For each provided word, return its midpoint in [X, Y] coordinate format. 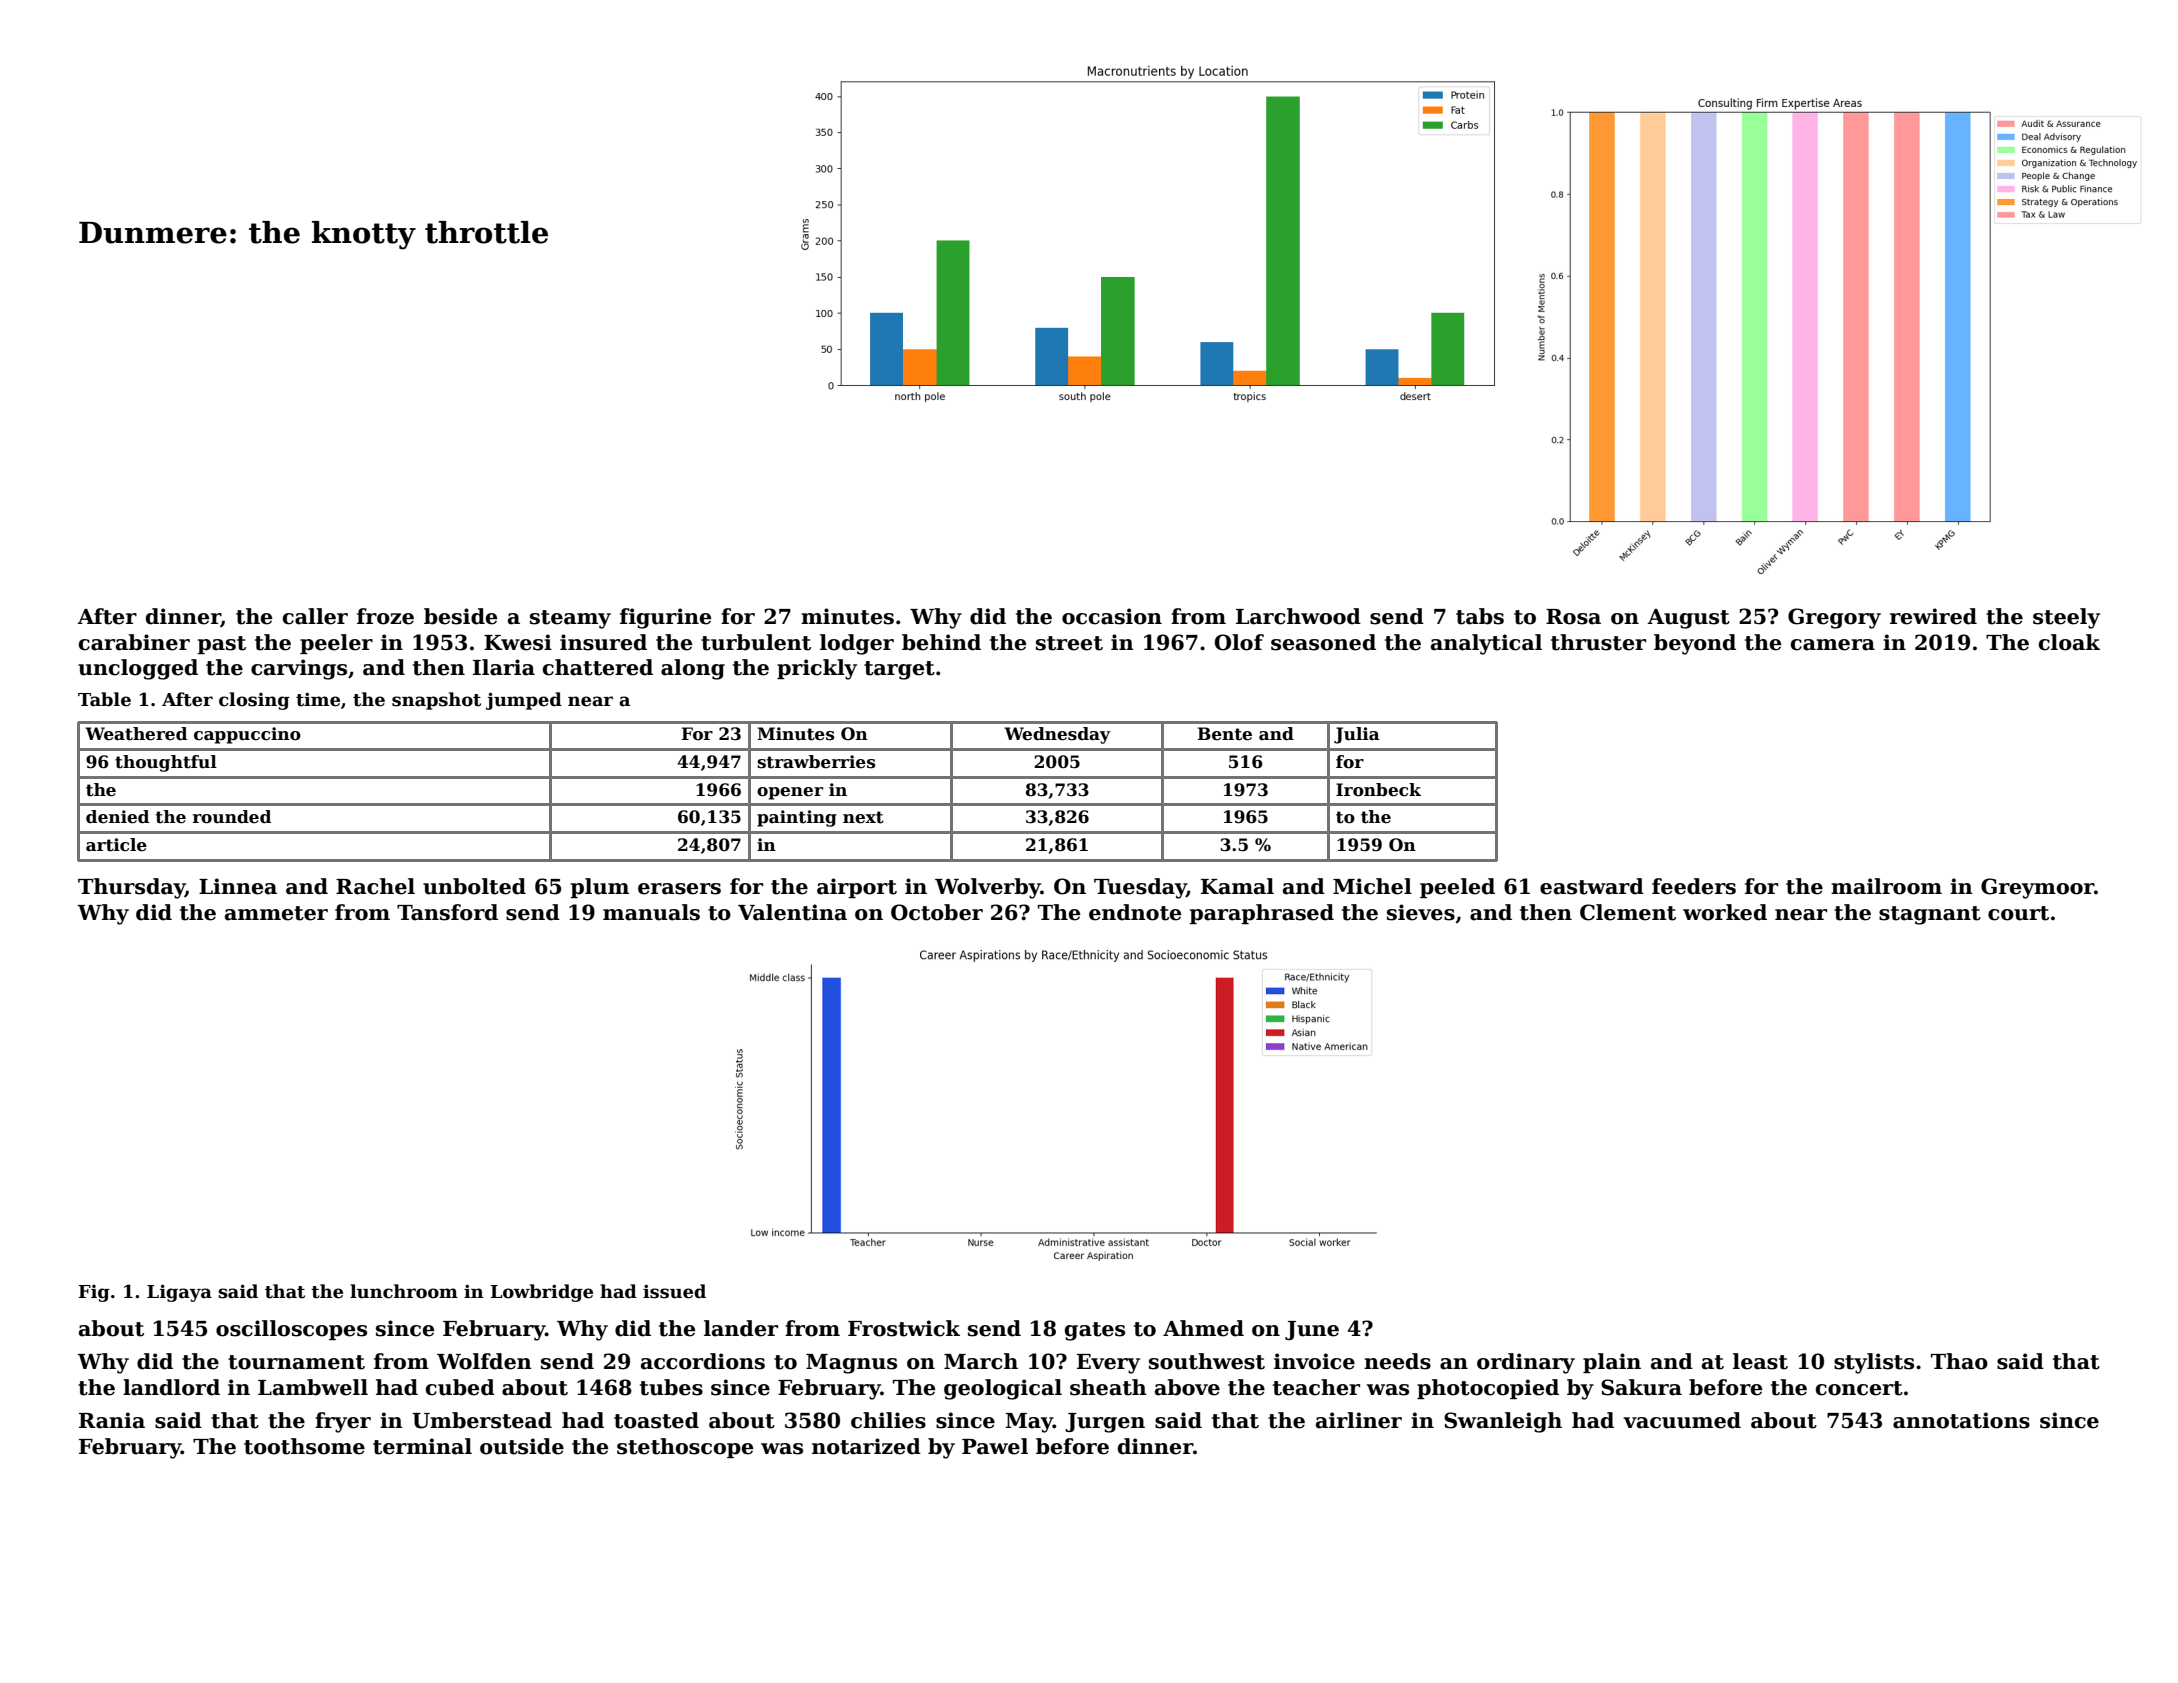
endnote [1135, 912]
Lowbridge [541, 1293]
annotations [1961, 1420]
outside [522, 1446]
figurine [665, 618]
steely [2066, 618]
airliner [1359, 1420]
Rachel [375, 886]
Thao [1959, 1361]
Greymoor [2037, 888]
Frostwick [904, 1328]
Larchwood [1298, 616]
